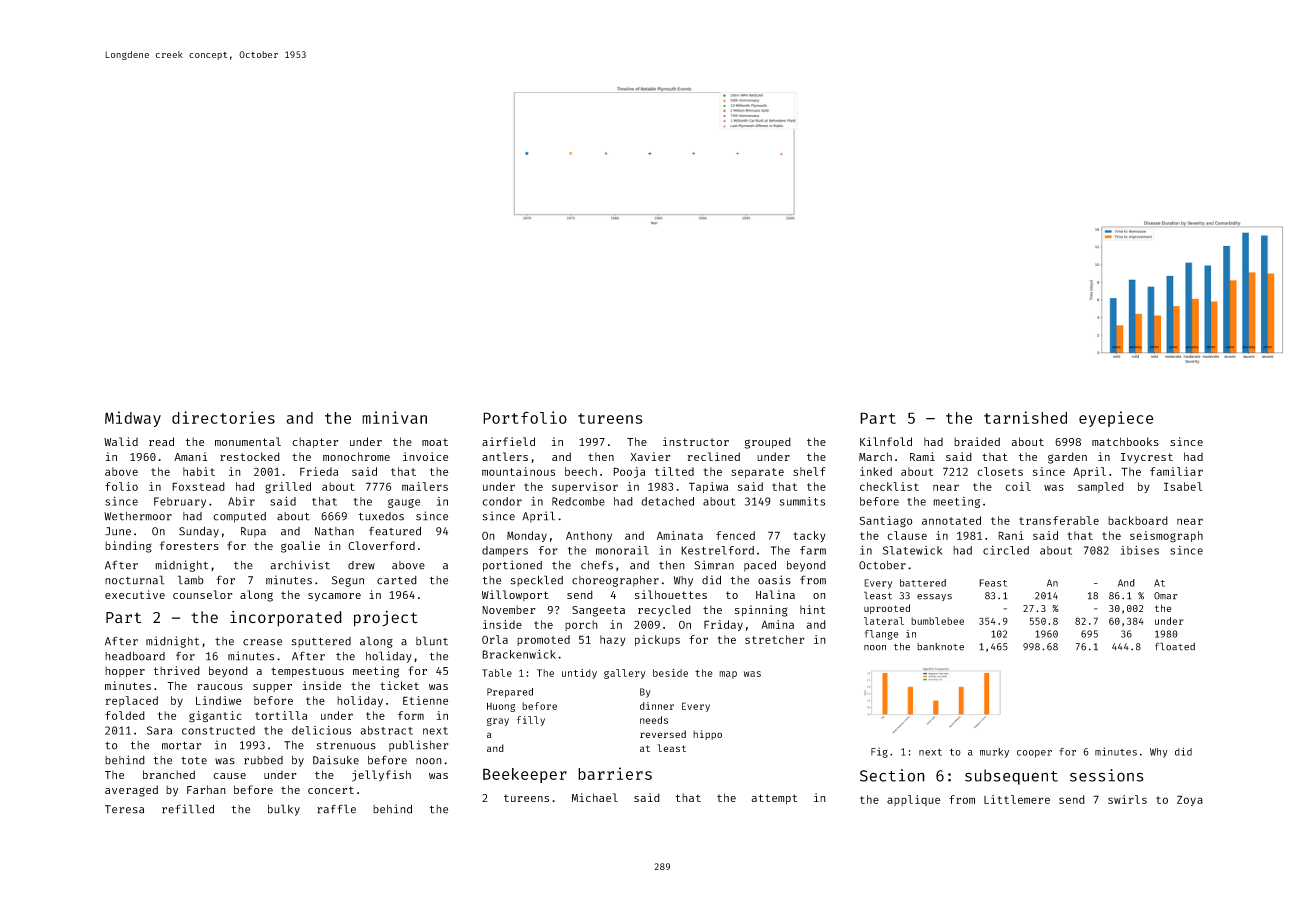 The width and height of the document is (1308, 924). What do you see at coordinates (696, 441) in the document?
I see `instructor` at bounding box center [696, 441].
